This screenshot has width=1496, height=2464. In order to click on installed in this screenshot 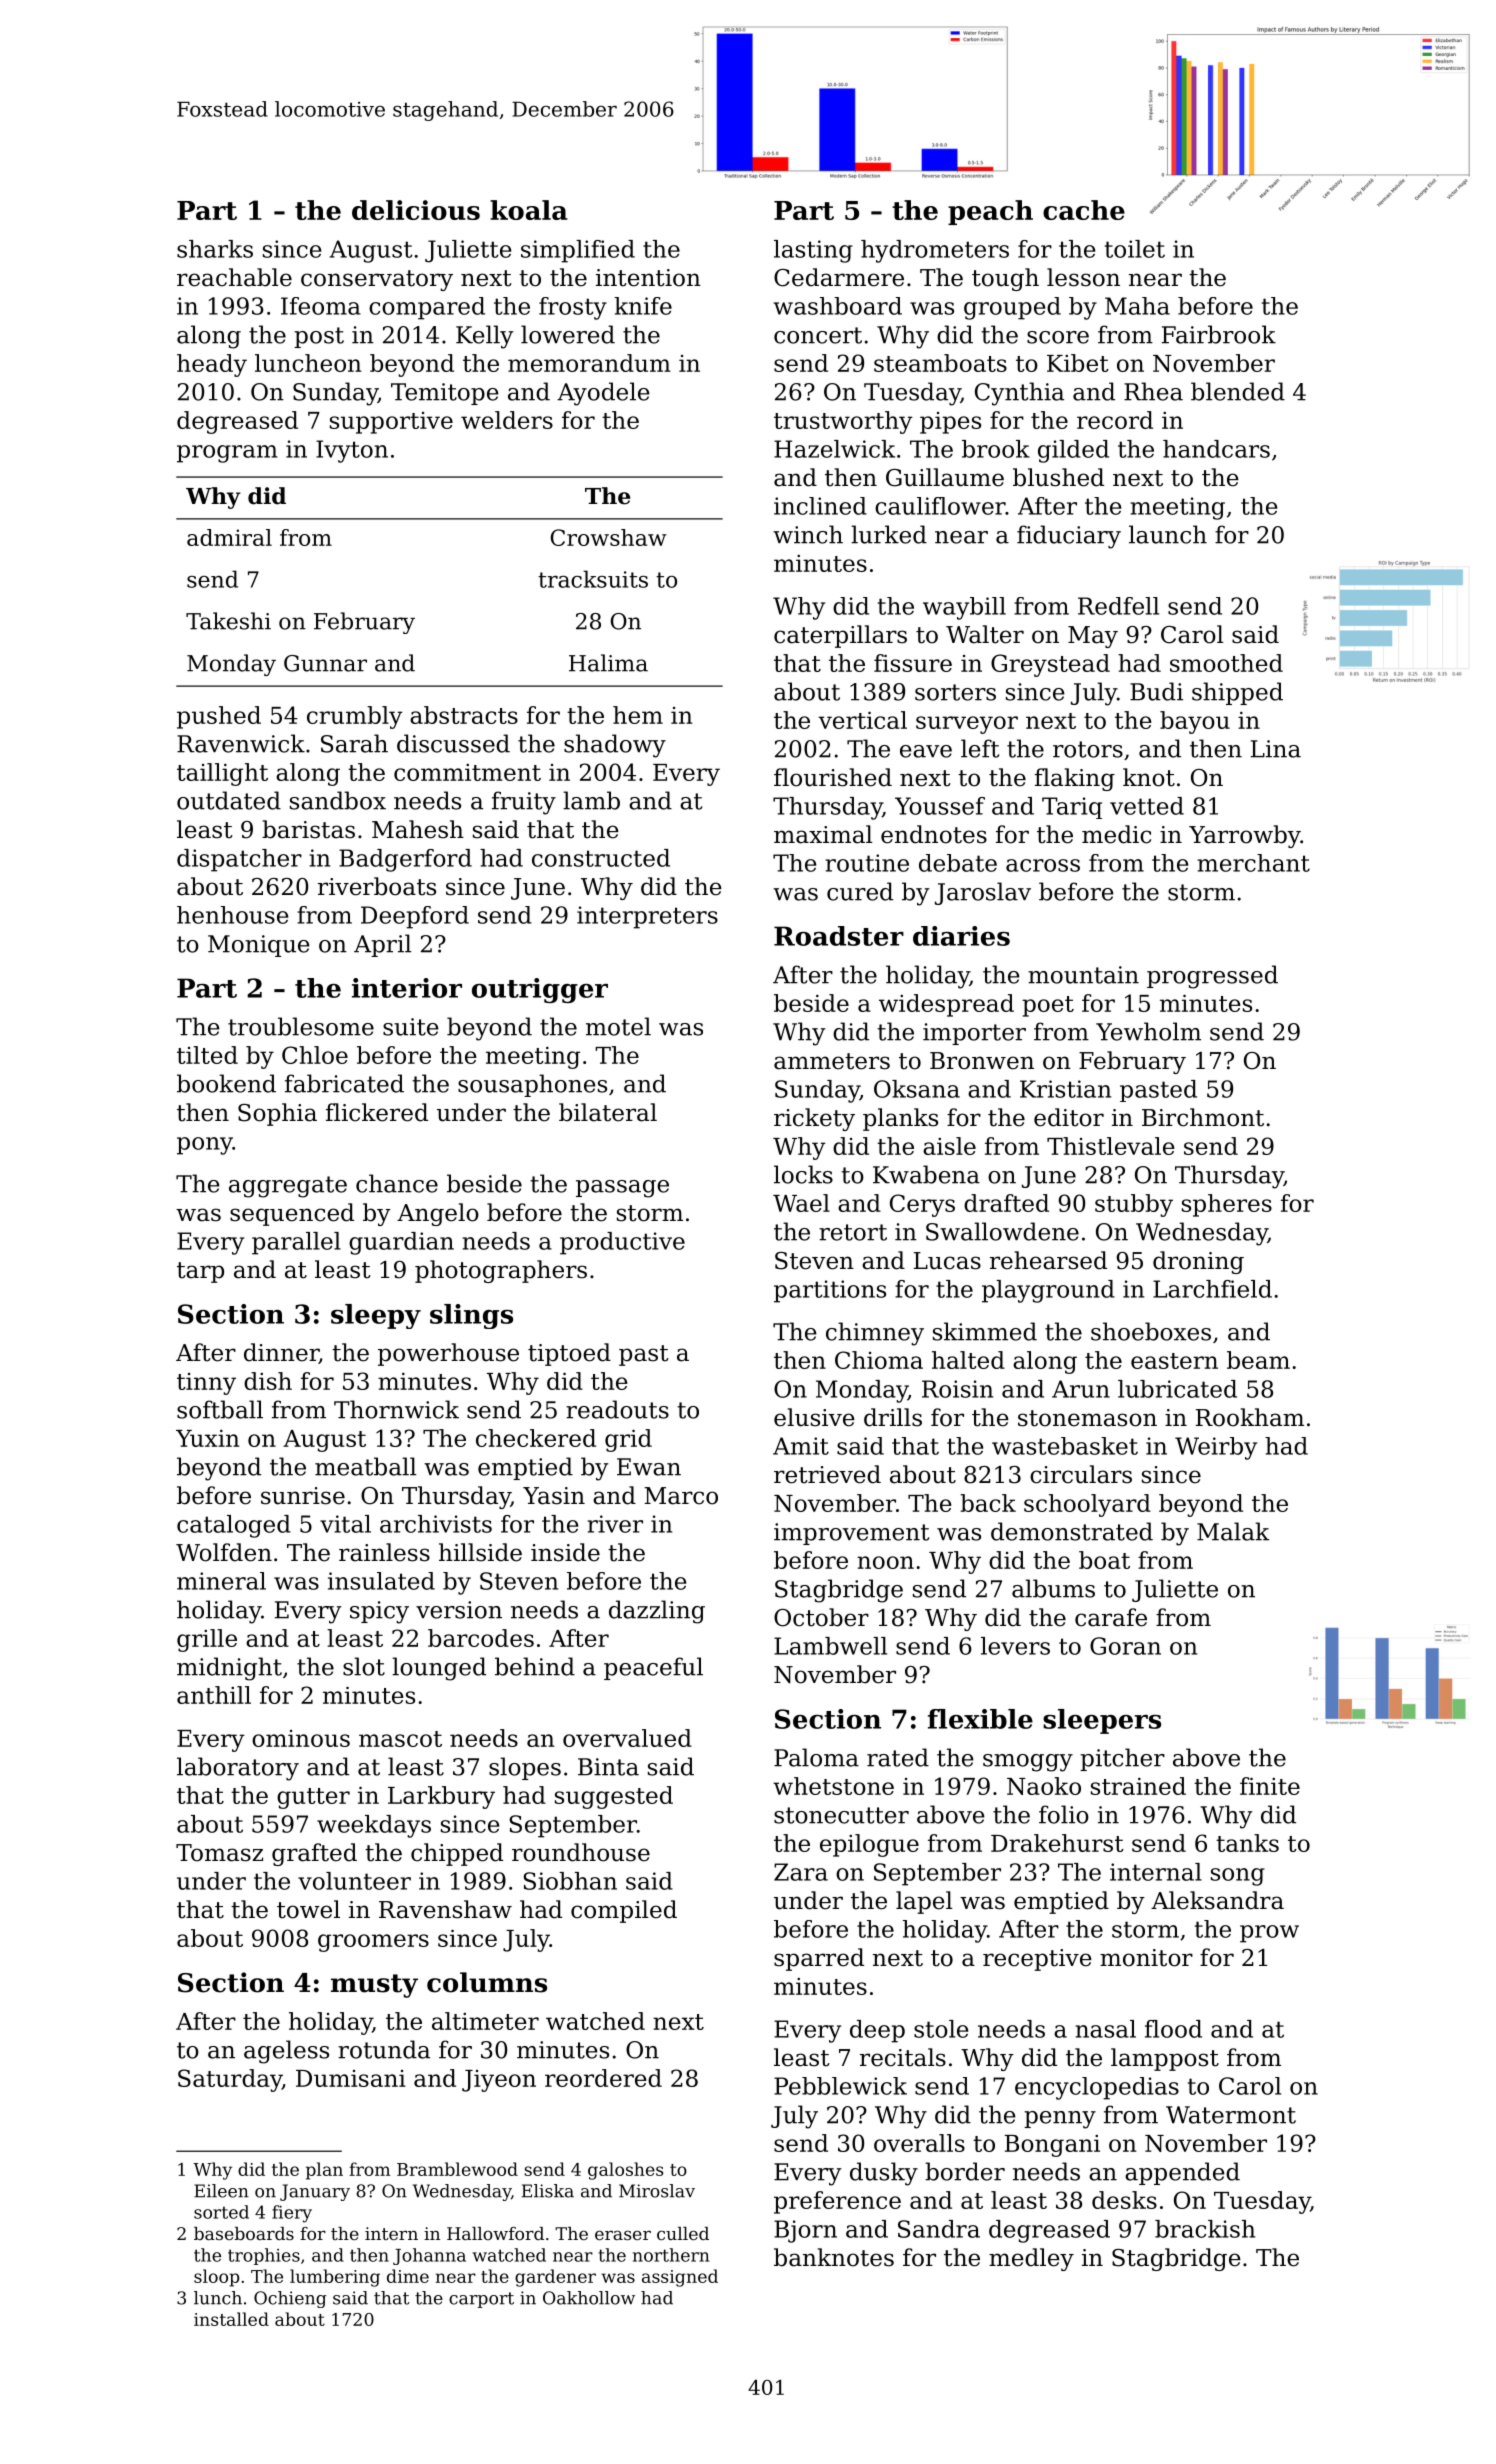, I will do `click(231, 2319)`.
